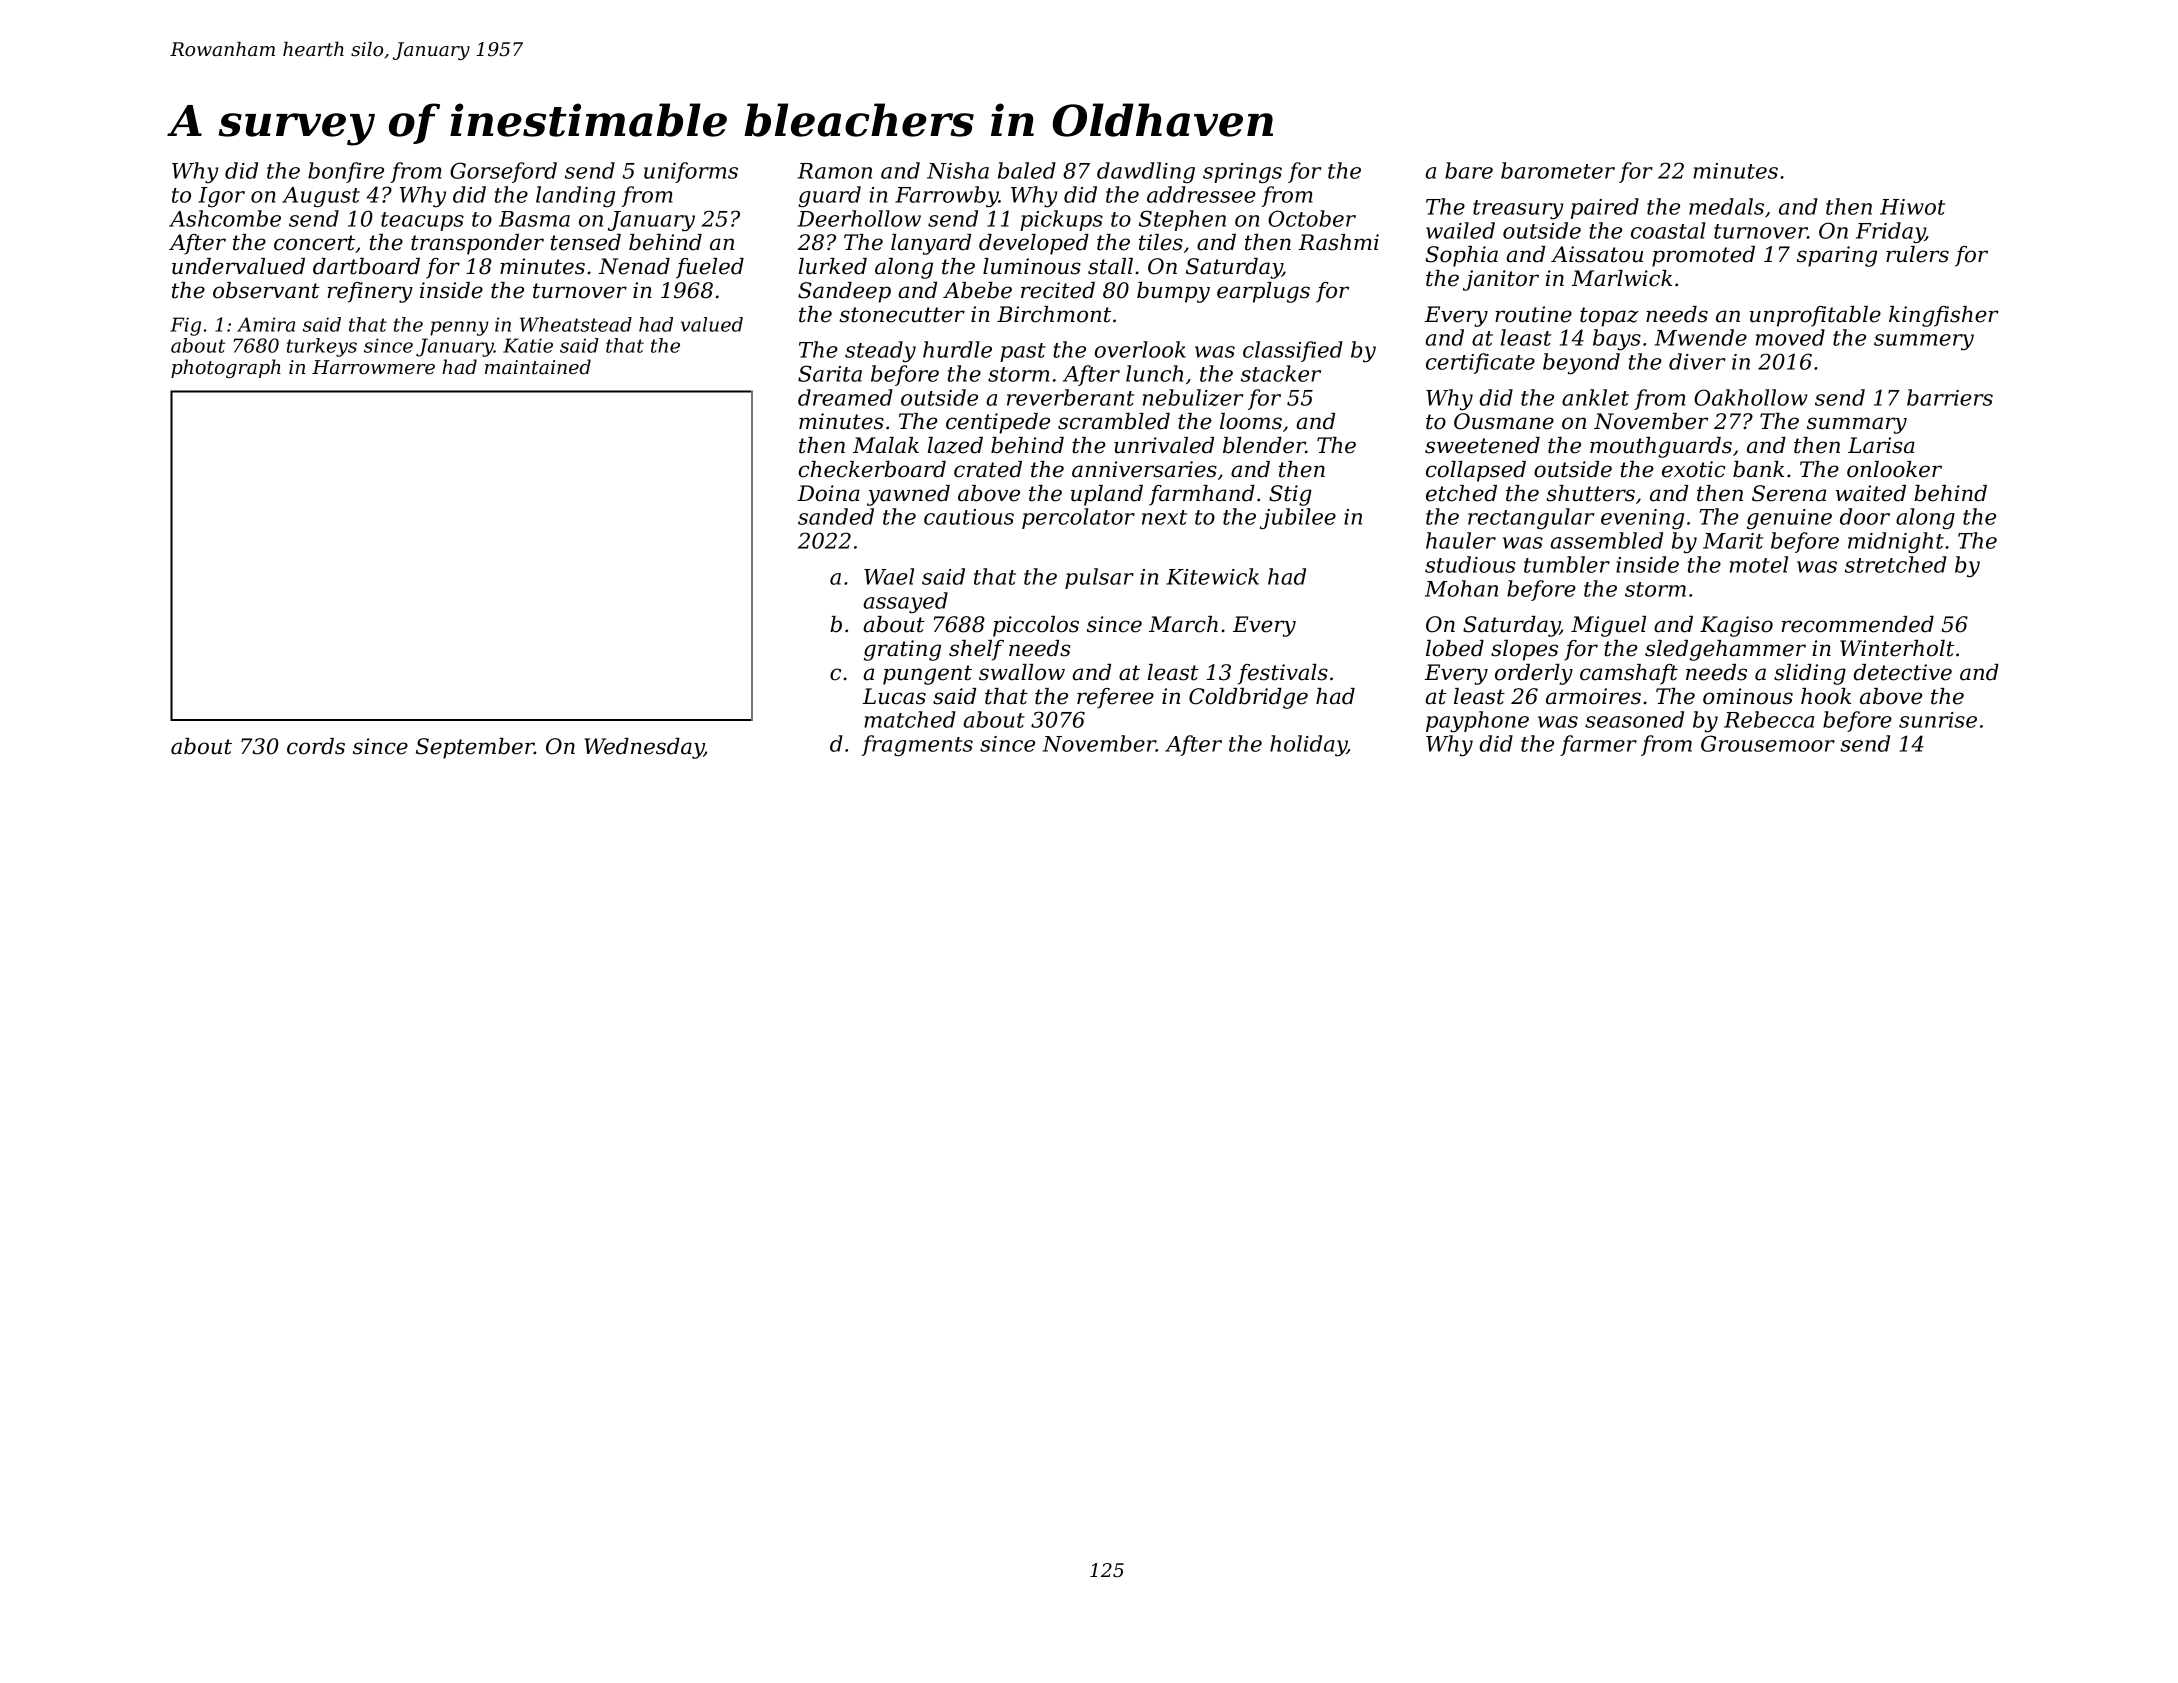 This screenshot has width=2178, height=1683. What do you see at coordinates (1924, 342) in the screenshot?
I see `summery` at bounding box center [1924, 342].
